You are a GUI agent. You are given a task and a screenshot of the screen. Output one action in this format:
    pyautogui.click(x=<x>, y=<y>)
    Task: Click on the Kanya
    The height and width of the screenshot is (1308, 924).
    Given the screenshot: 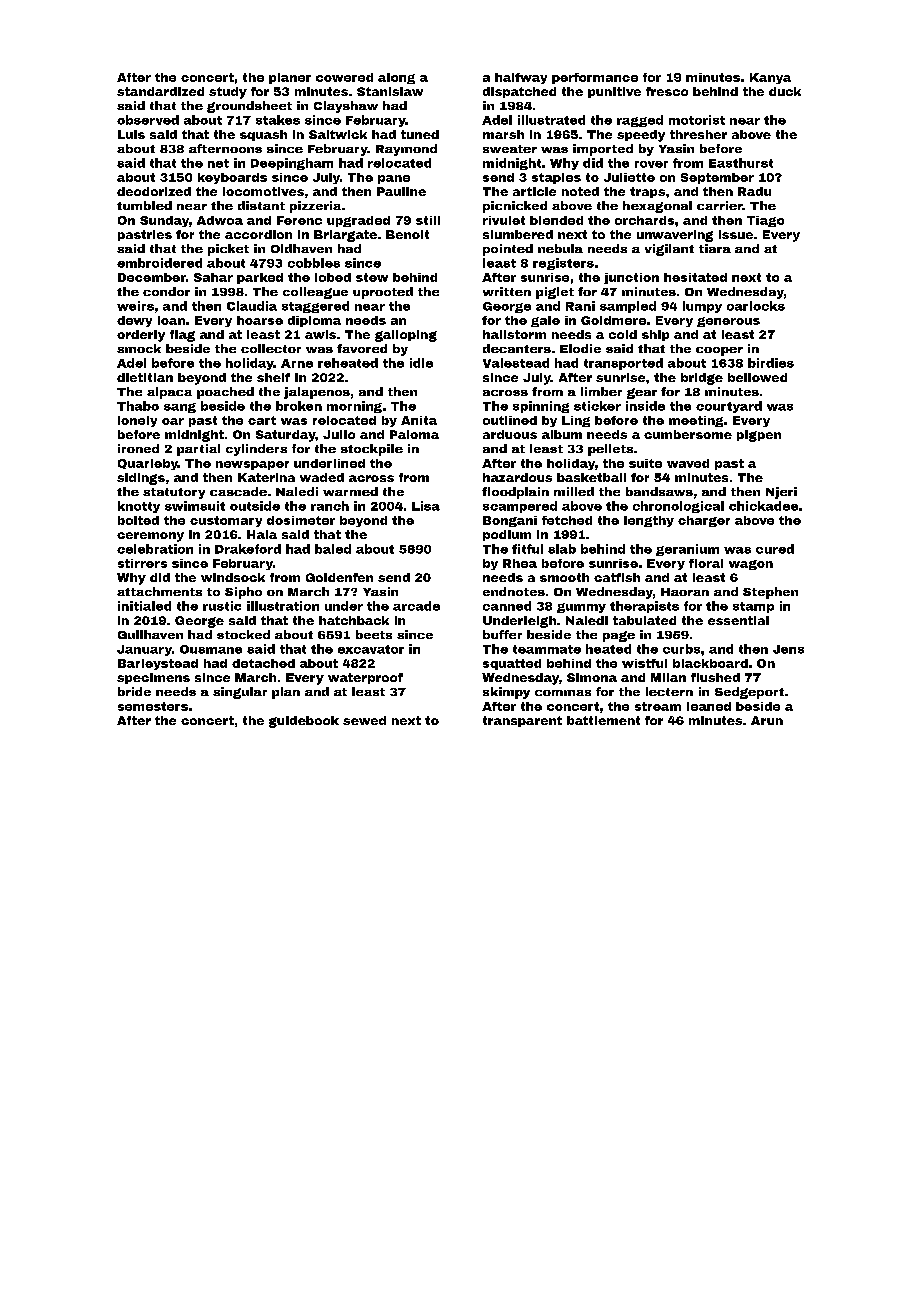 What is the action you would take?
    pyautogui.click(x=770, y=78)
